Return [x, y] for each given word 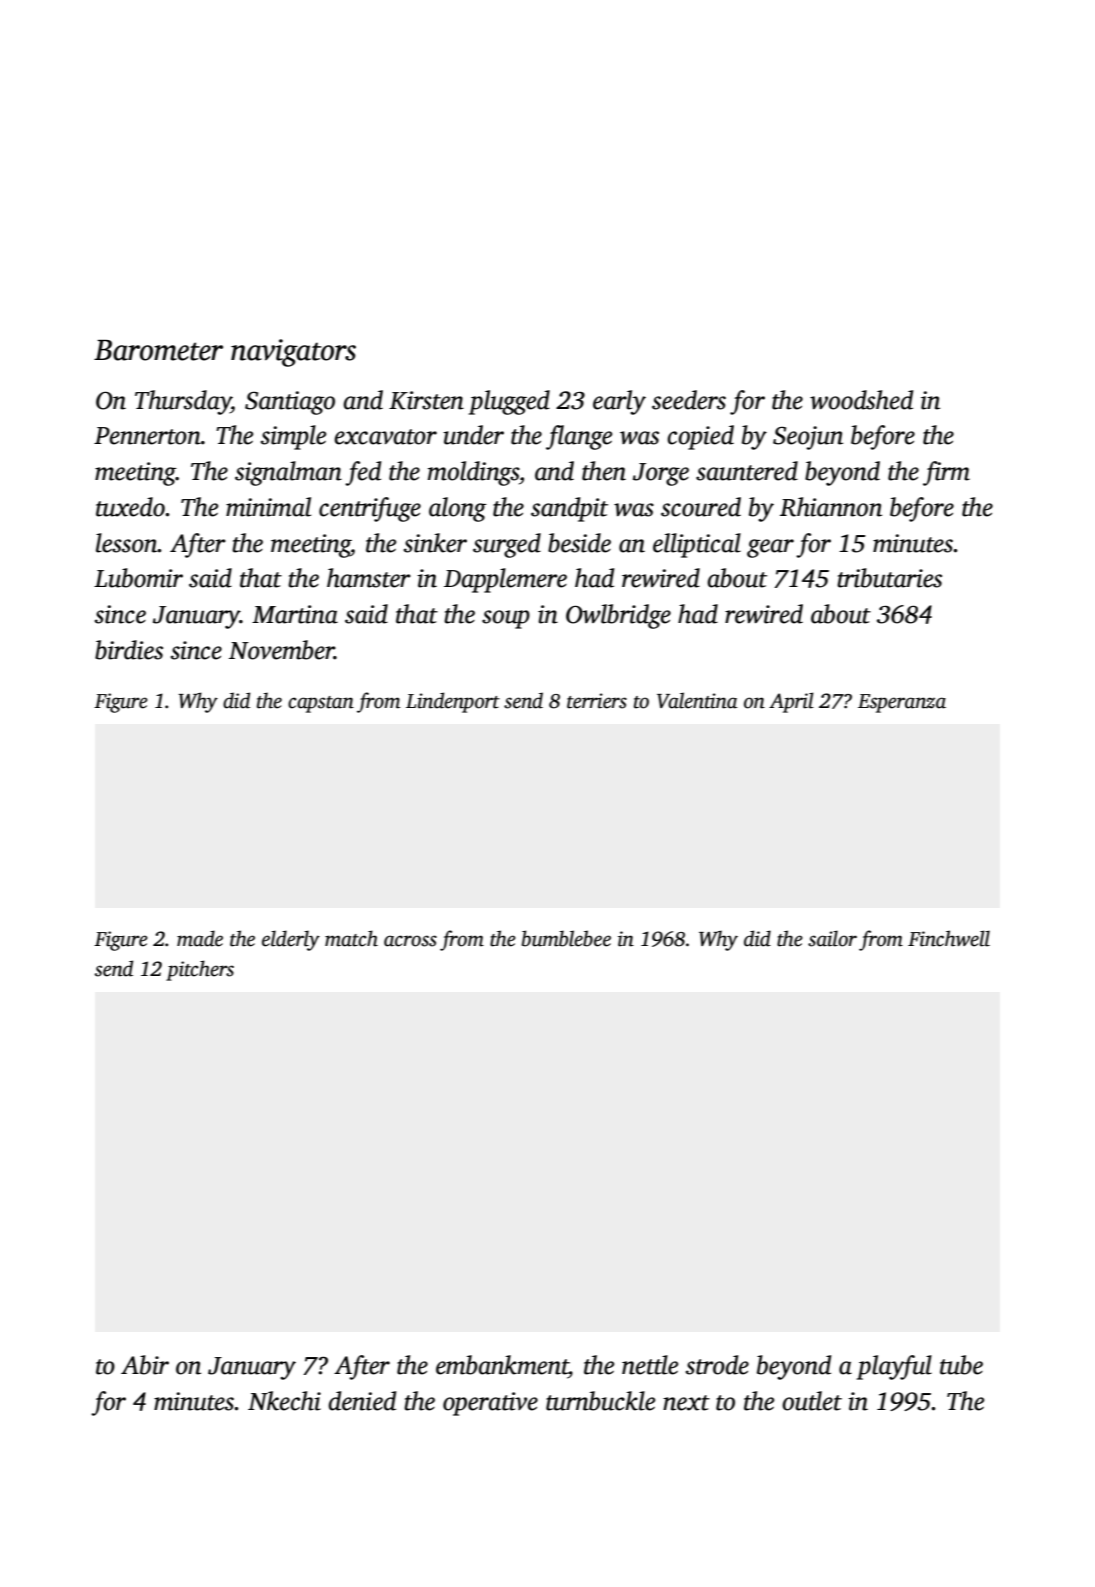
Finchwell [949, 938]
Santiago [290, 403]
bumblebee [566, 938]
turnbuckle [600, 1401]
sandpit [569, 509]
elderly [291, 940]
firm [946, 473]
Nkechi [284, 1401]
